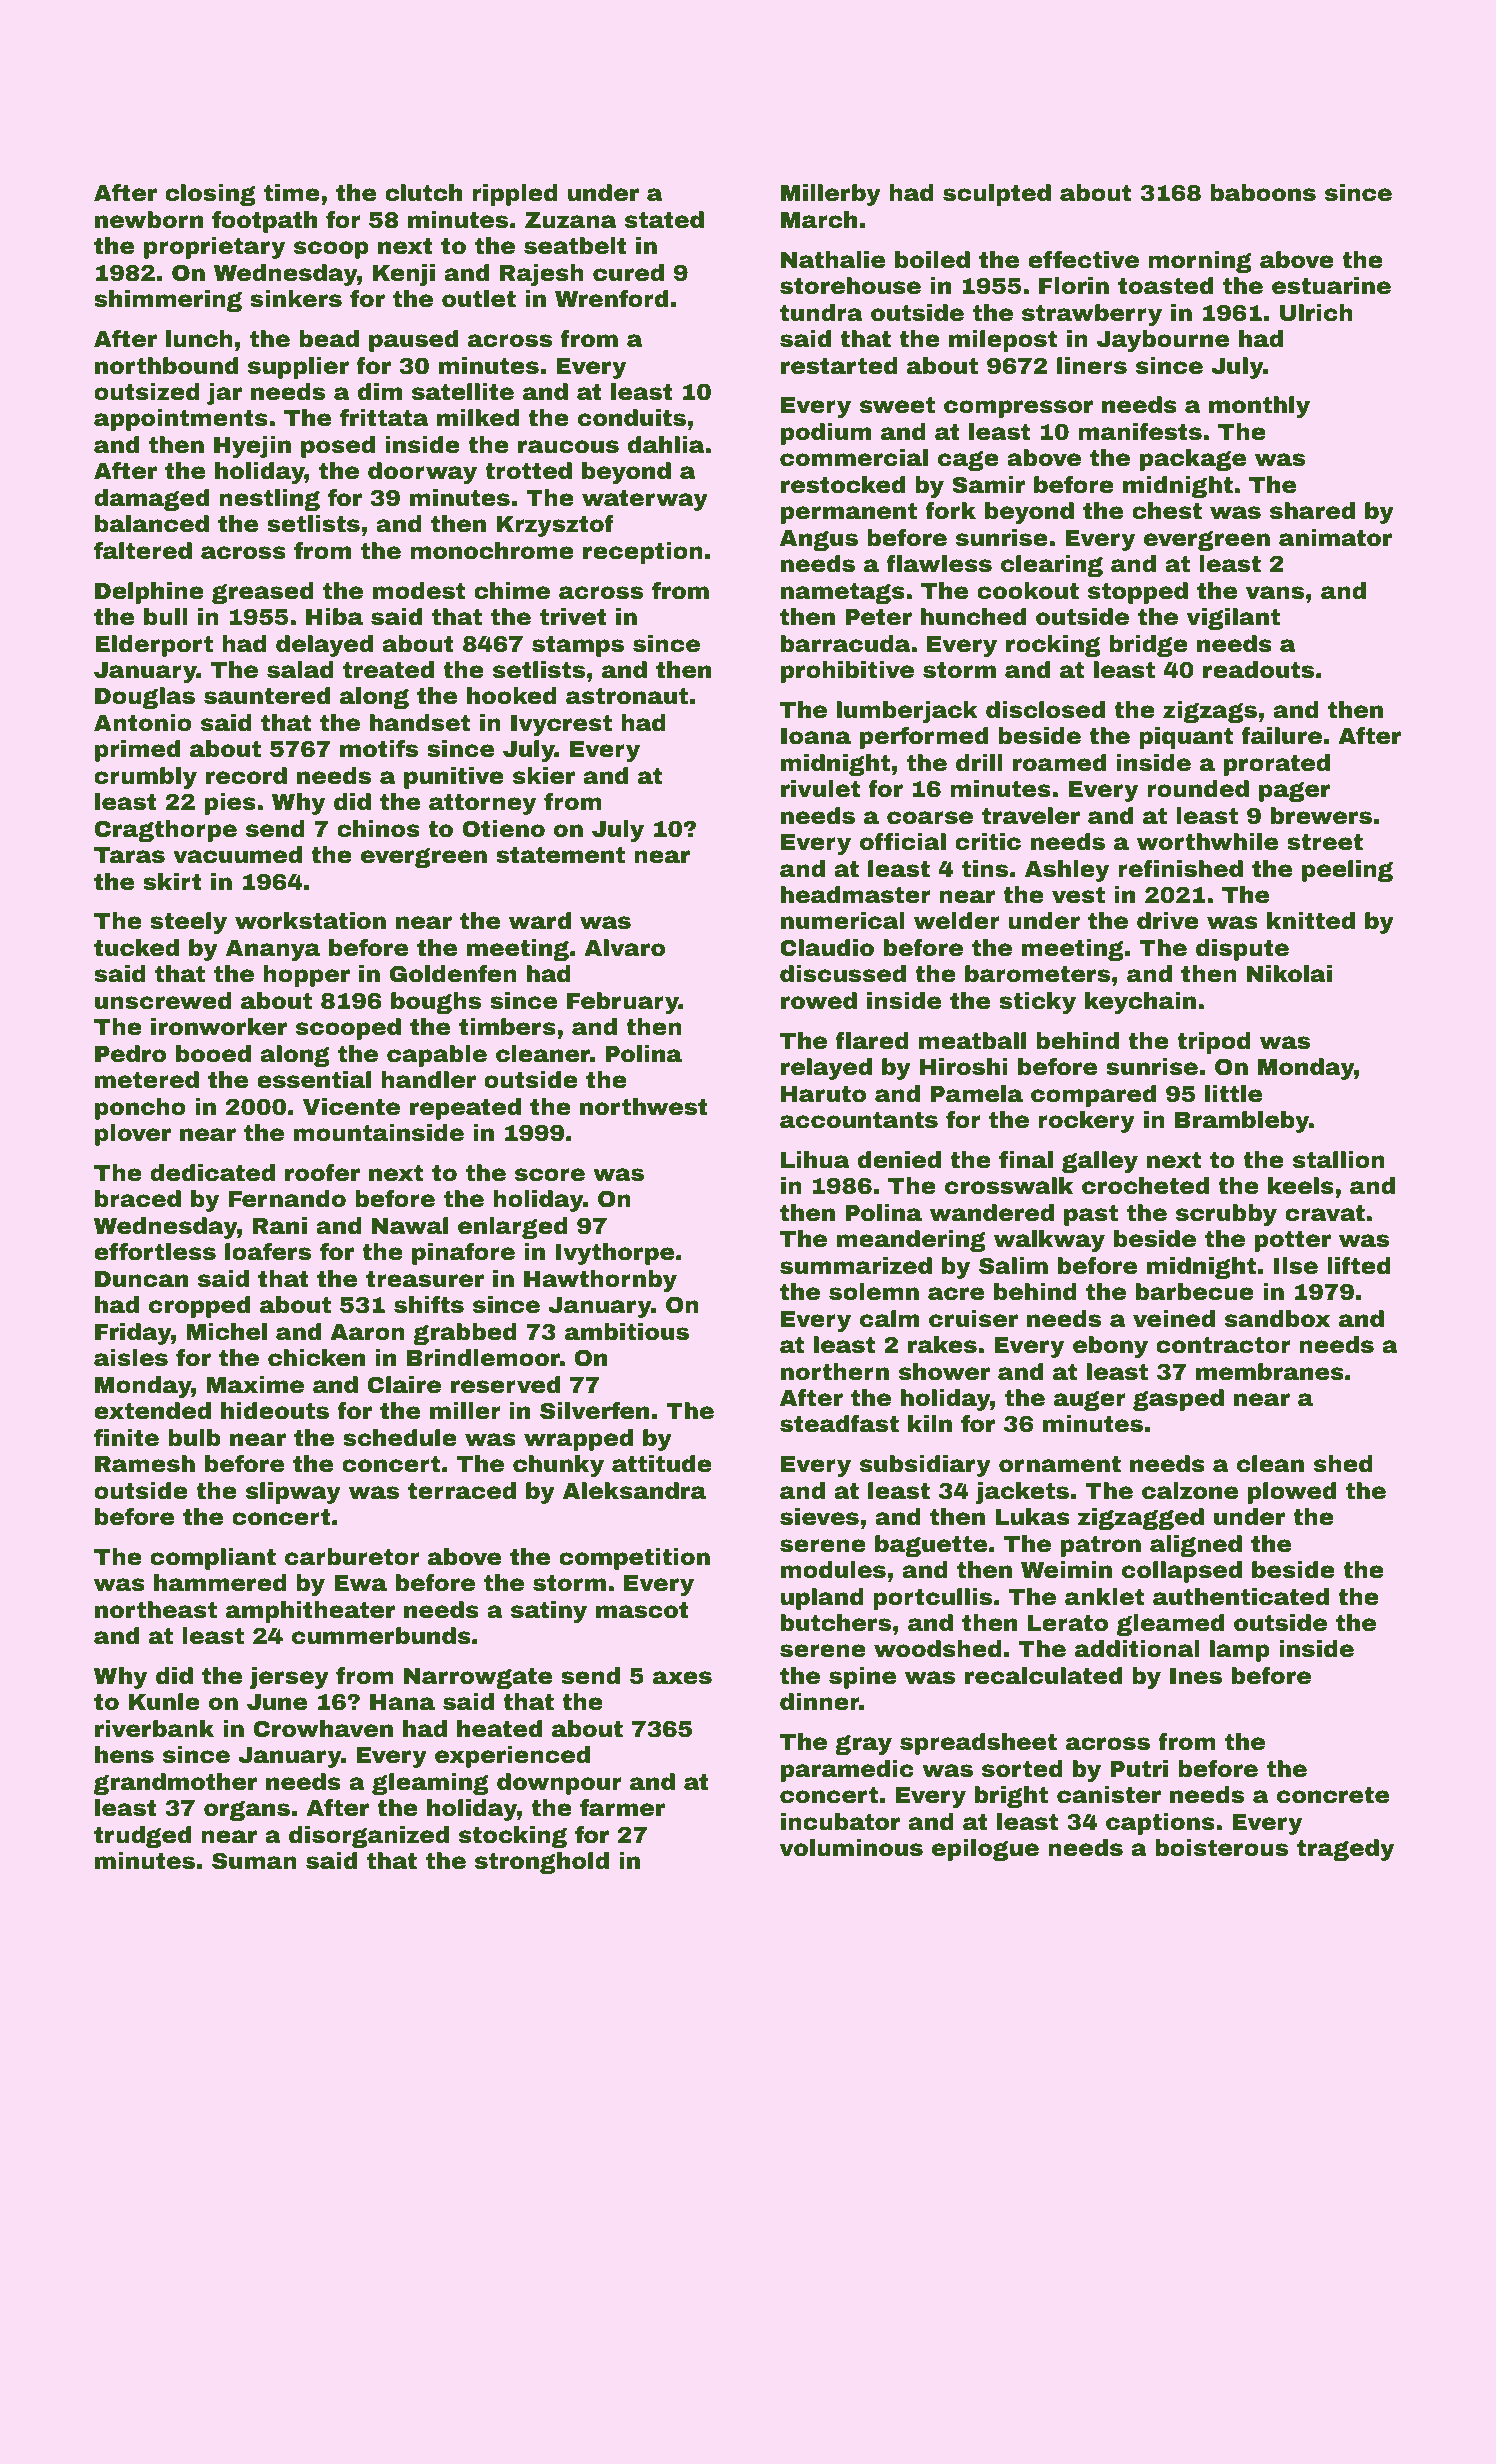 The image size is (1496, 2464). I want to click on strawberry, so click(1092, 315).
